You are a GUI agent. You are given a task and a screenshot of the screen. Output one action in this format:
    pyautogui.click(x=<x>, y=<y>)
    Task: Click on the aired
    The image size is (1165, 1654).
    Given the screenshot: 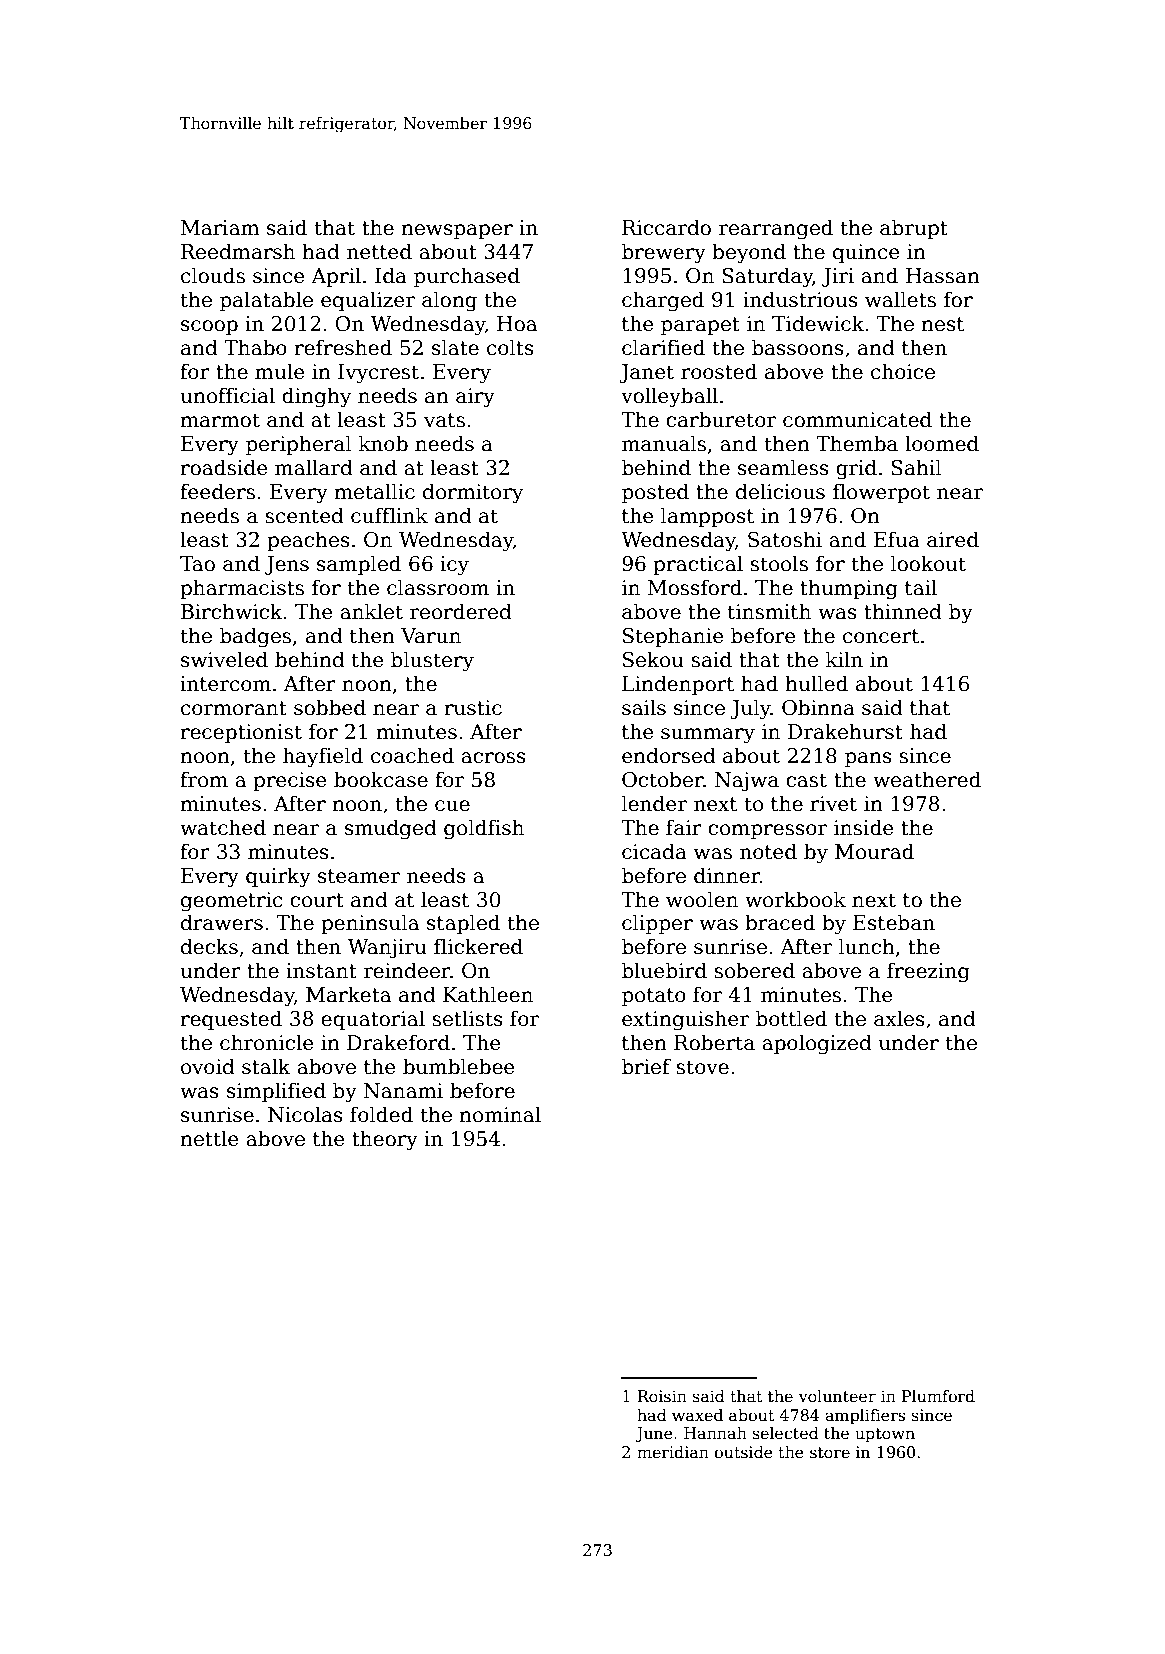 What is the action you would take?
    pyautogui.click(x=953, y=539)
